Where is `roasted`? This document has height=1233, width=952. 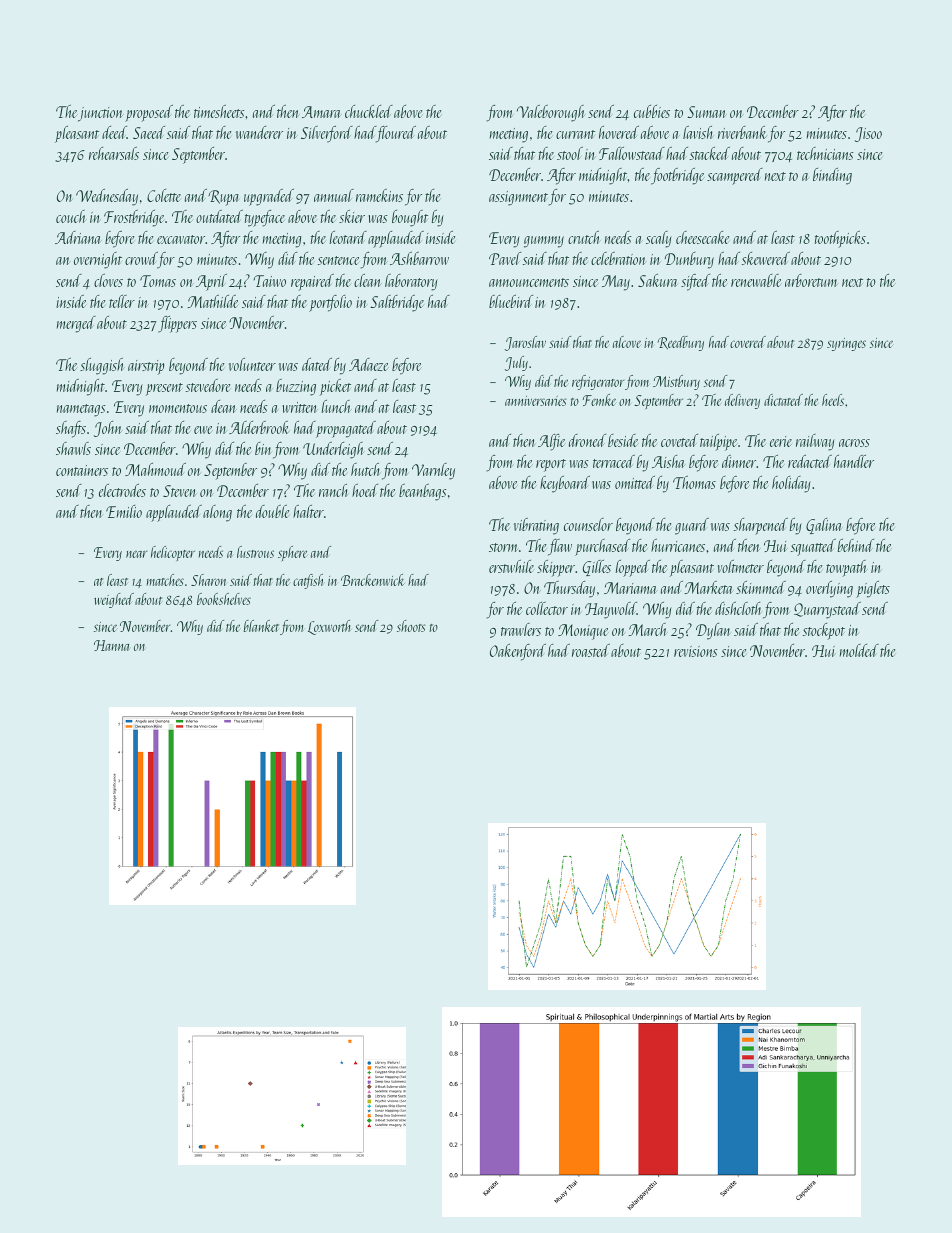 roasted is located at coordinates (591, 650).
